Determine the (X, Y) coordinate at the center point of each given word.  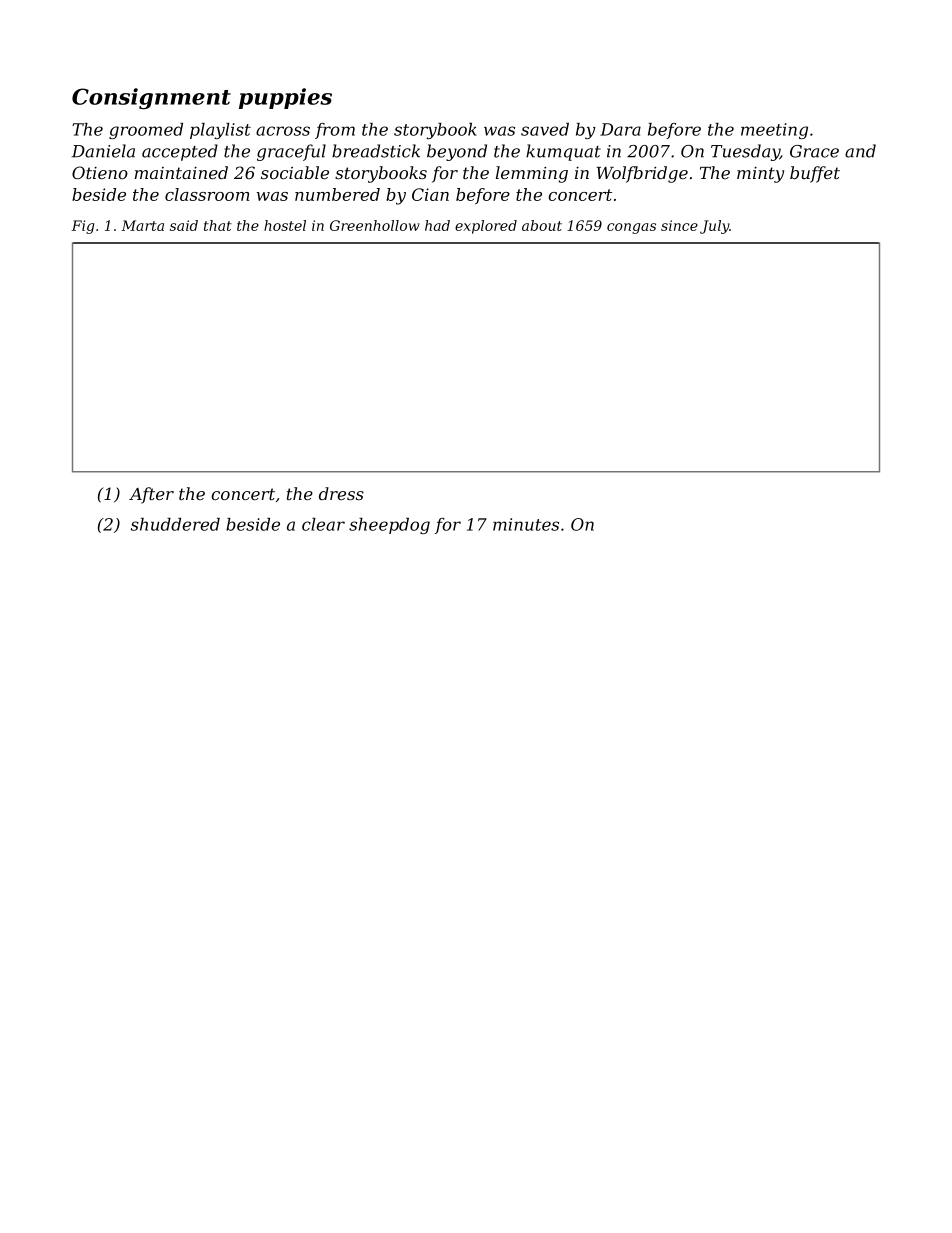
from (335, 131)
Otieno (100, 172)
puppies (285, 98)
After (151, 495)
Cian (430, 194)
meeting (774, 131)
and (860, 151)
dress (341, 493)
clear (323, 524)
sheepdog (389, 526)
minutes (526, 524)
